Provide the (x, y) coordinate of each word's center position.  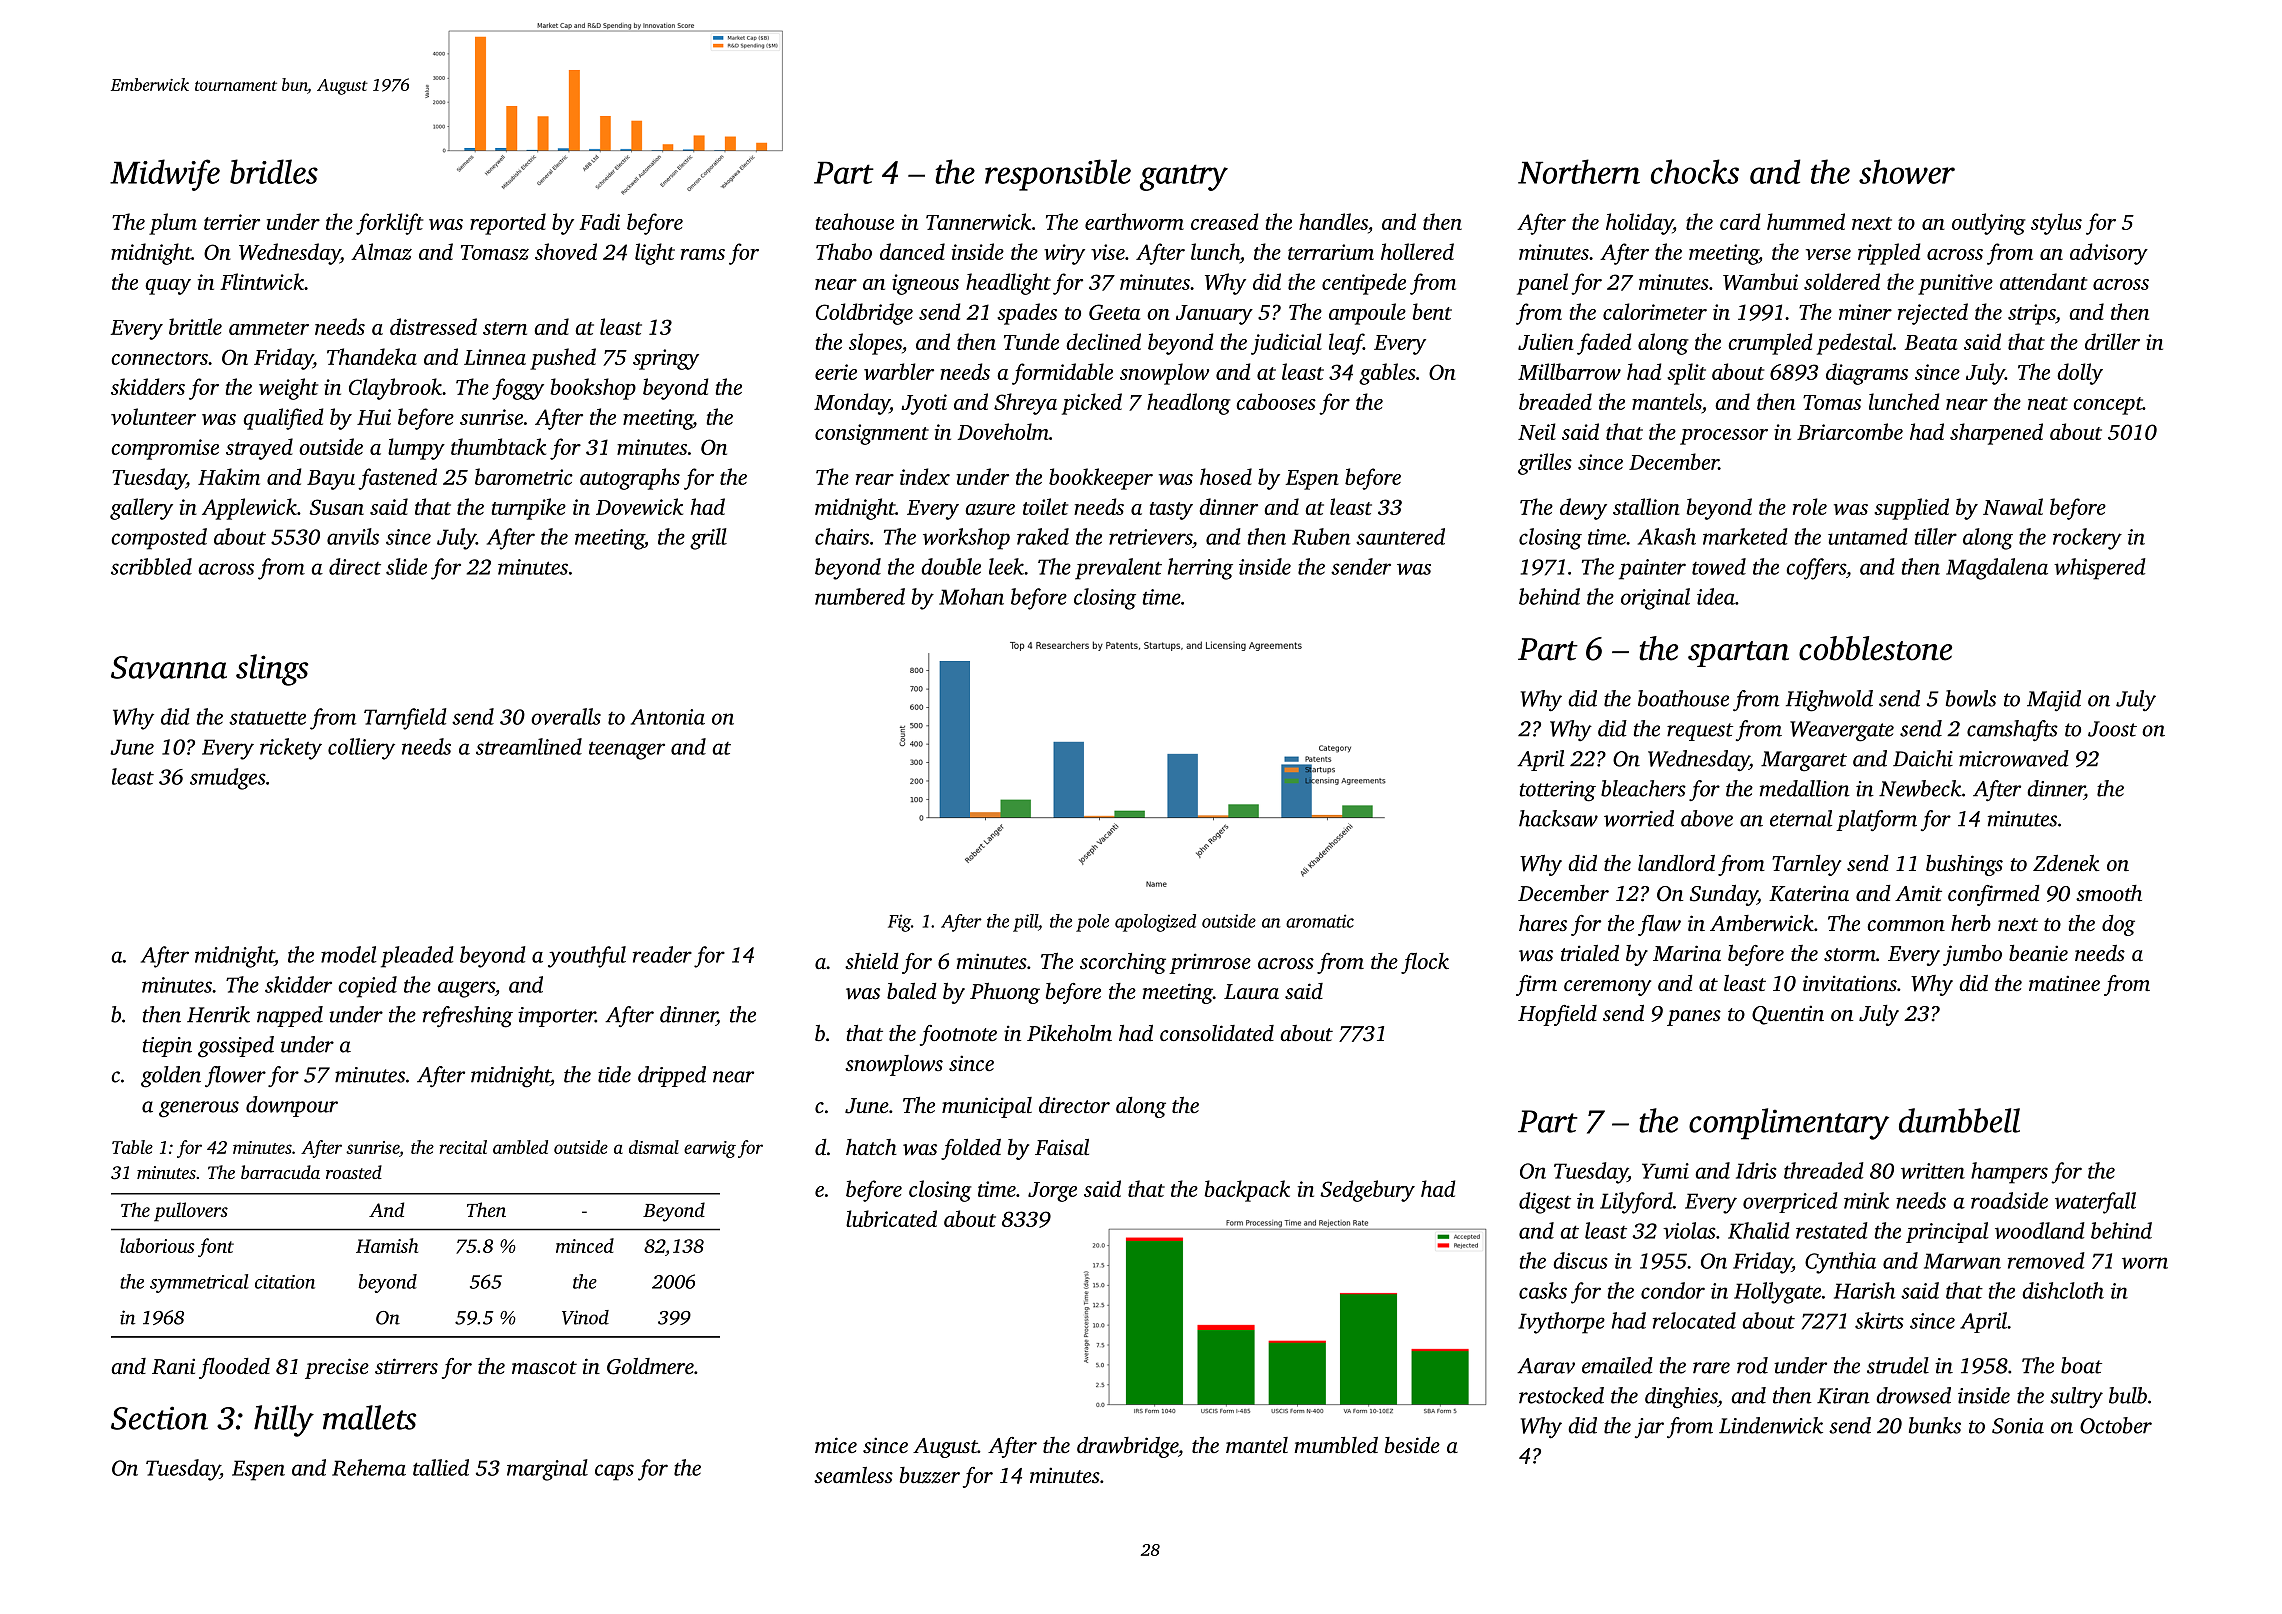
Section (159, 1418)
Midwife (165, 175)
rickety (291, 749)
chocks (1695, 171)
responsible (1058, 175)
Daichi (1923, 758)
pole (1092, 923)
